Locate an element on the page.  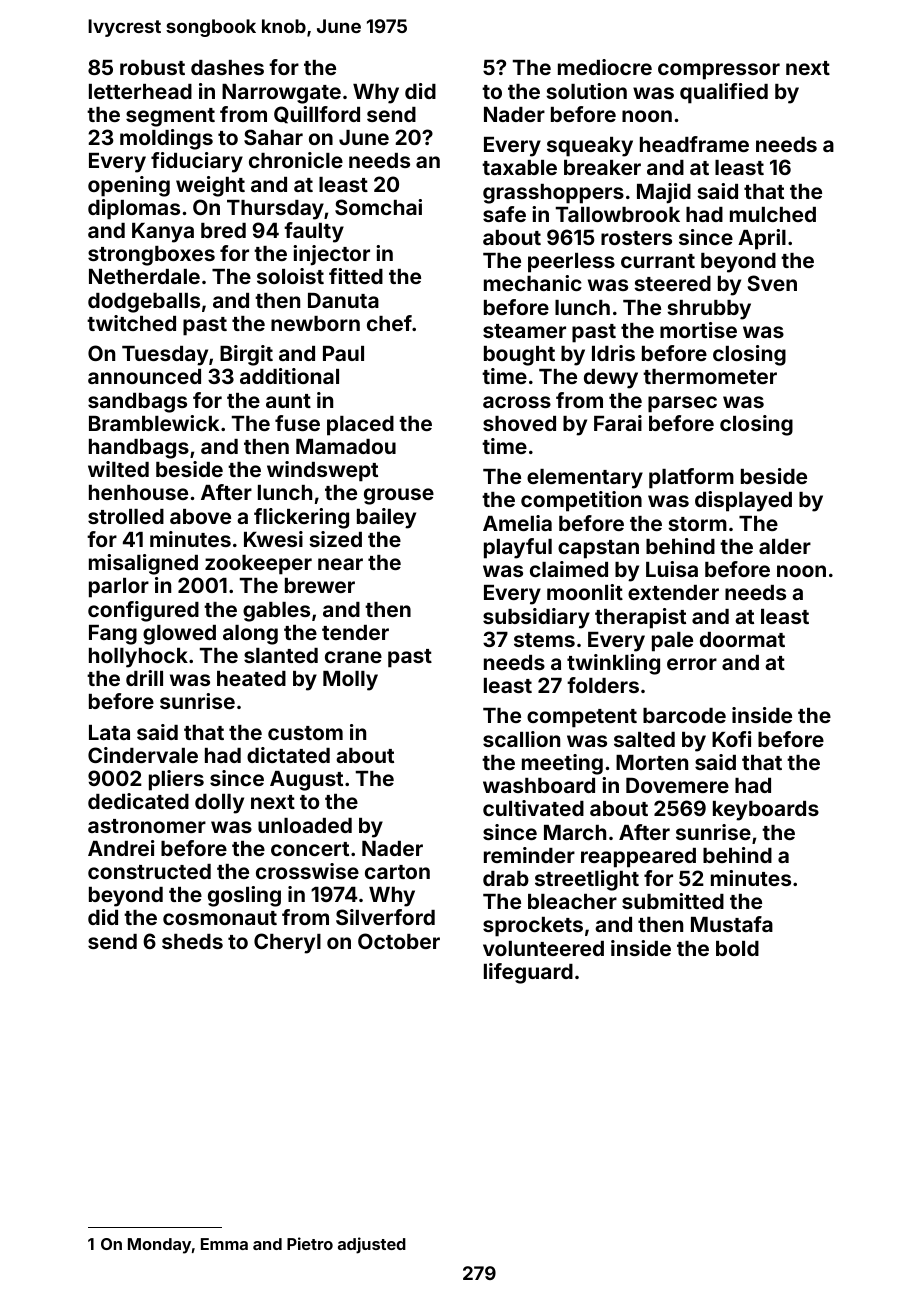
bold is located at coordinates (737, 948).
